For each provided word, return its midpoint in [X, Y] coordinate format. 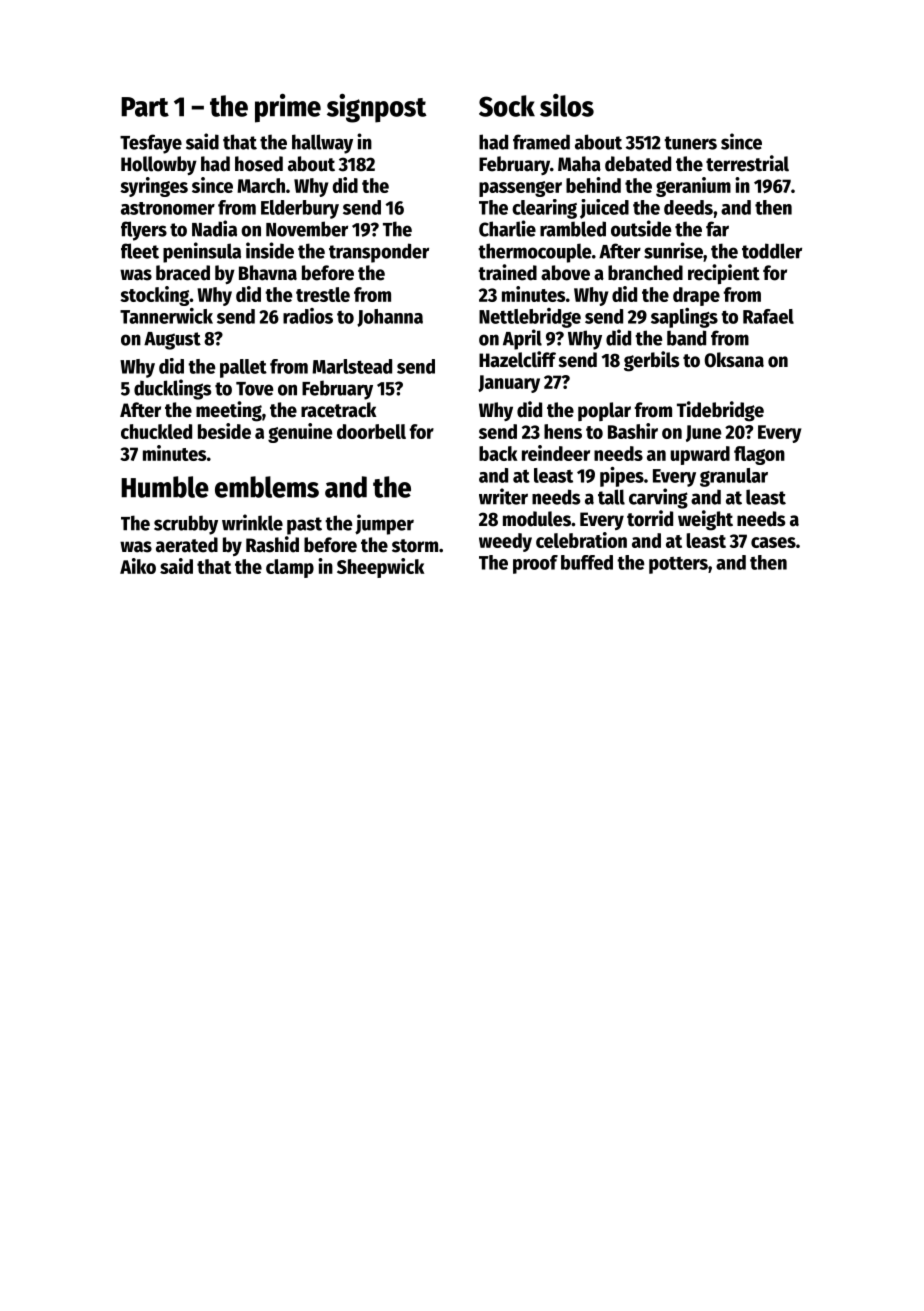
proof [535, 564]
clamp [290, 568]
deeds [688, 207]
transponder [379, 253]
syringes [154, 187]
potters [678, 565]
